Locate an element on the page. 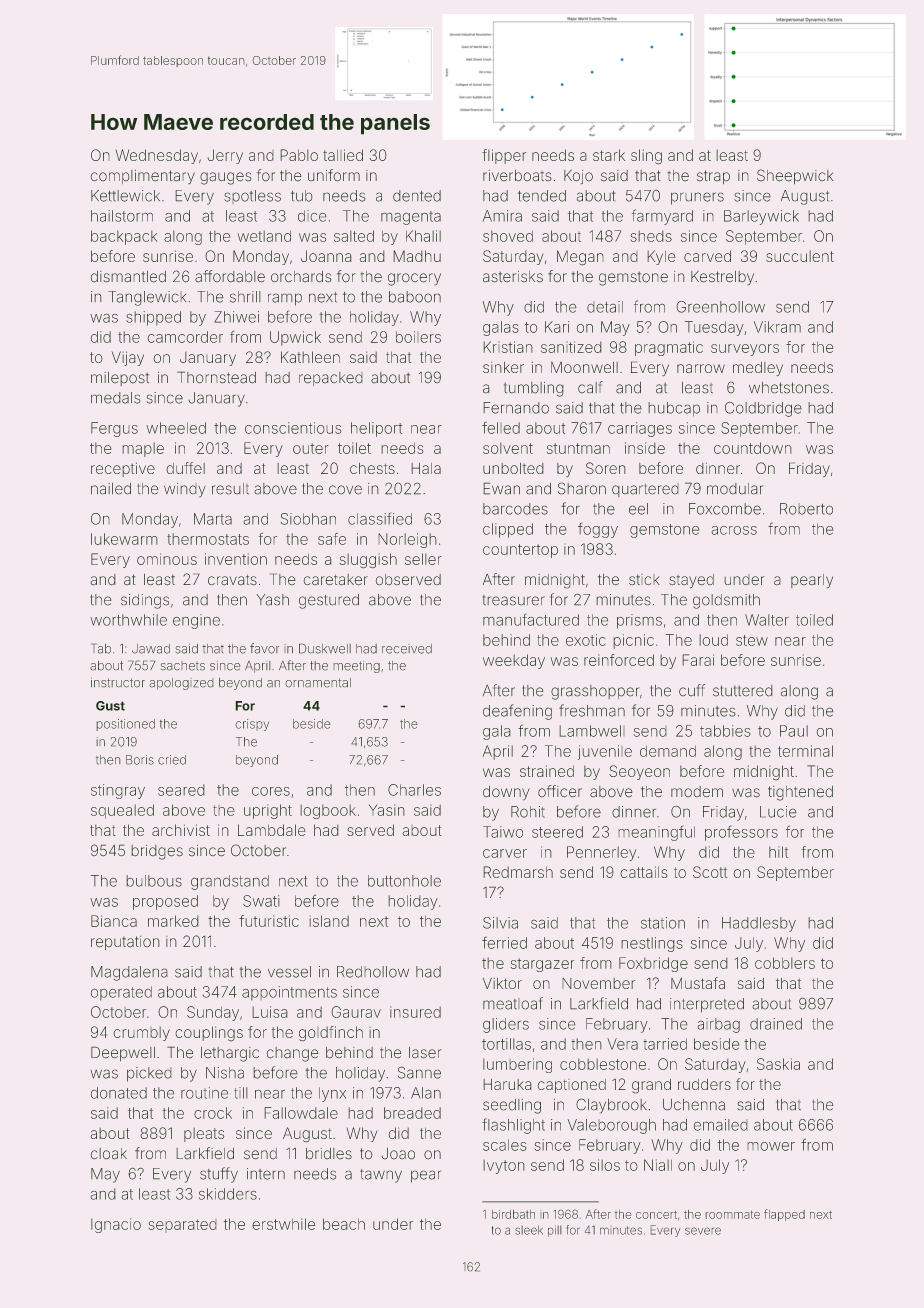  stark is located at coordinates (609, 155).
